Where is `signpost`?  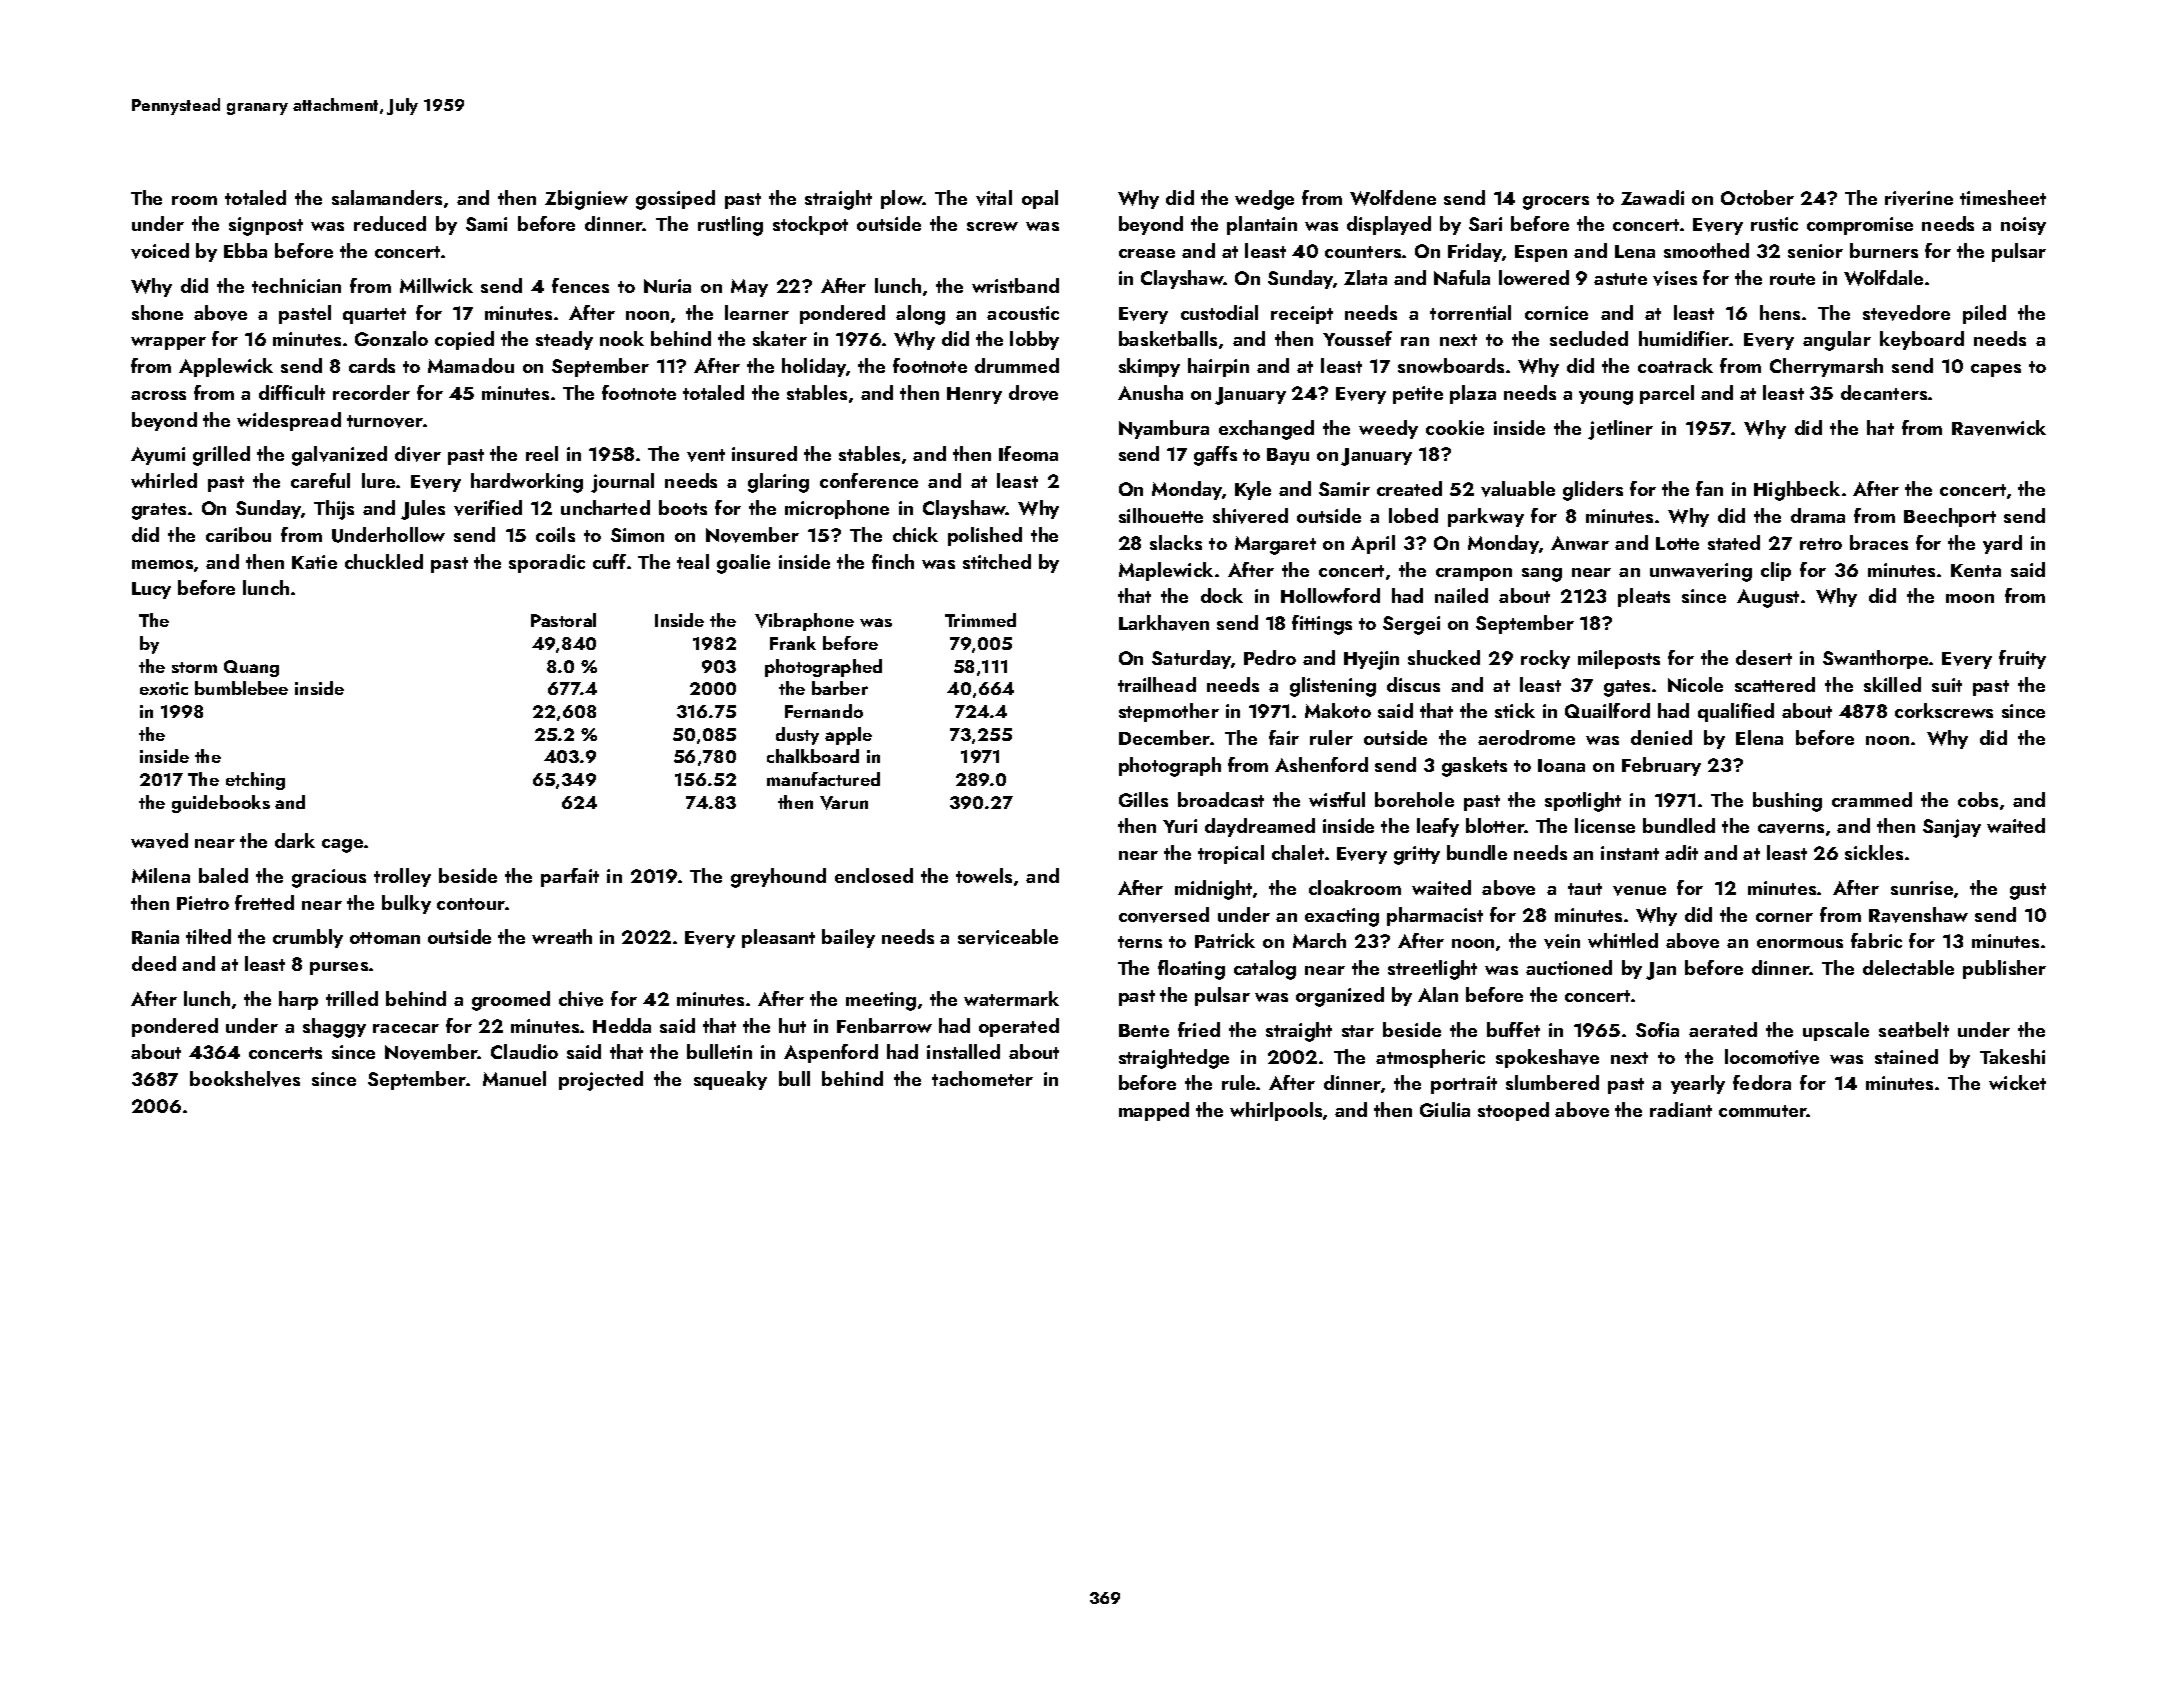
signpost is located at coordinates (266, 226).
